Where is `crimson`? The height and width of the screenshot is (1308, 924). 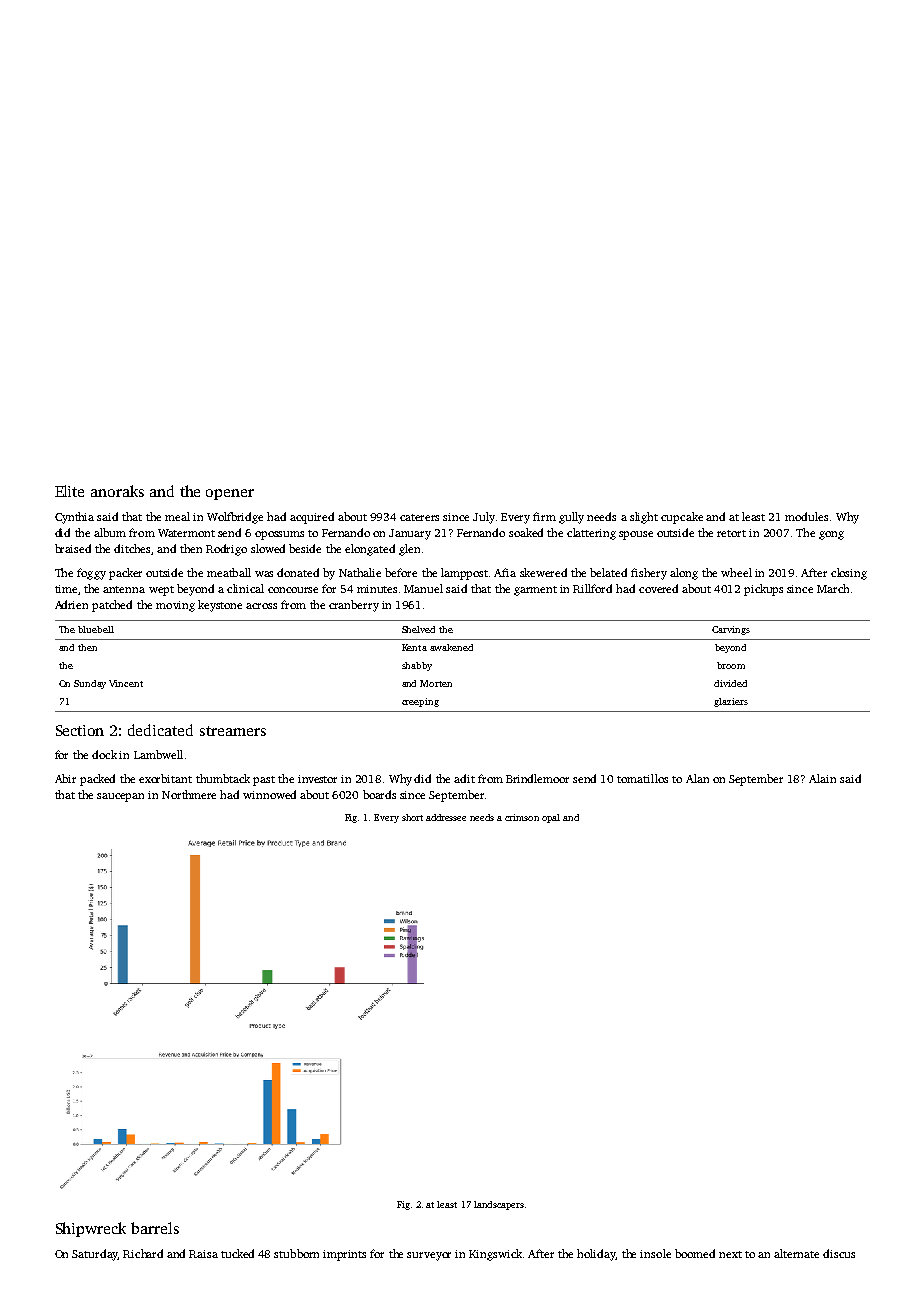 crimson is located at coordinates (522, 817).
